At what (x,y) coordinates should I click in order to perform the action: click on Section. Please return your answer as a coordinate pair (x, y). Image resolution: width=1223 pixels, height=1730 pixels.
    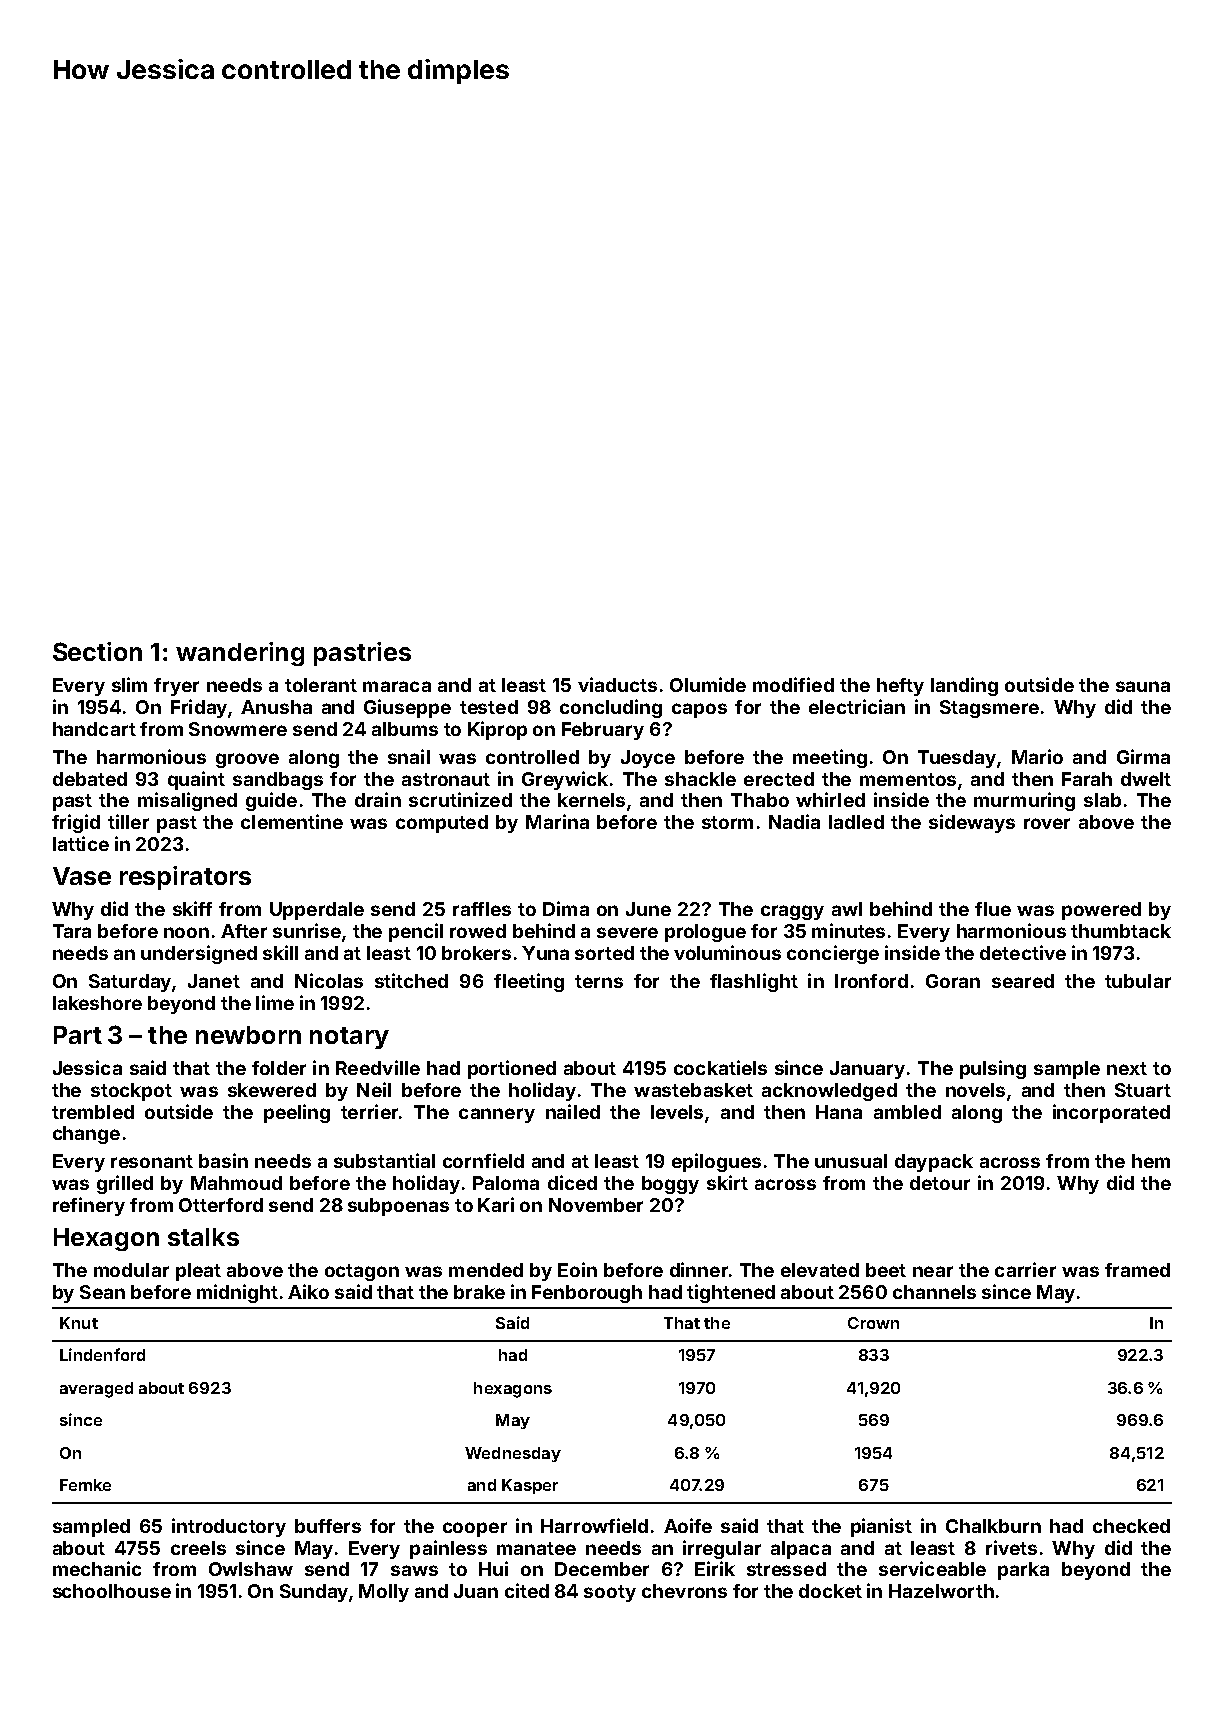
    Looking at the image, I should click on (97, 651).
